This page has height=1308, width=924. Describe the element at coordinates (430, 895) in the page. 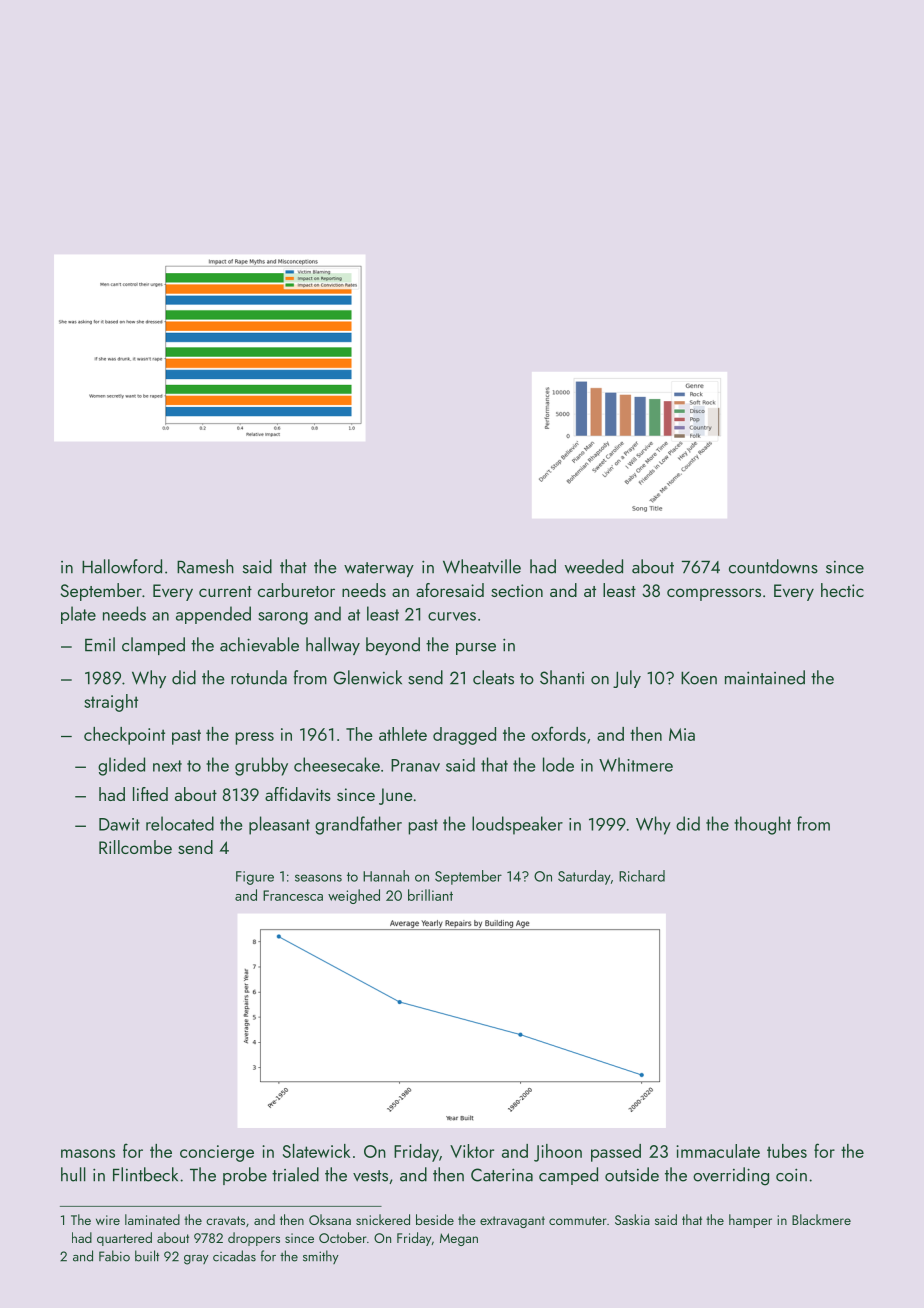

I see `brilliant` at that location.
